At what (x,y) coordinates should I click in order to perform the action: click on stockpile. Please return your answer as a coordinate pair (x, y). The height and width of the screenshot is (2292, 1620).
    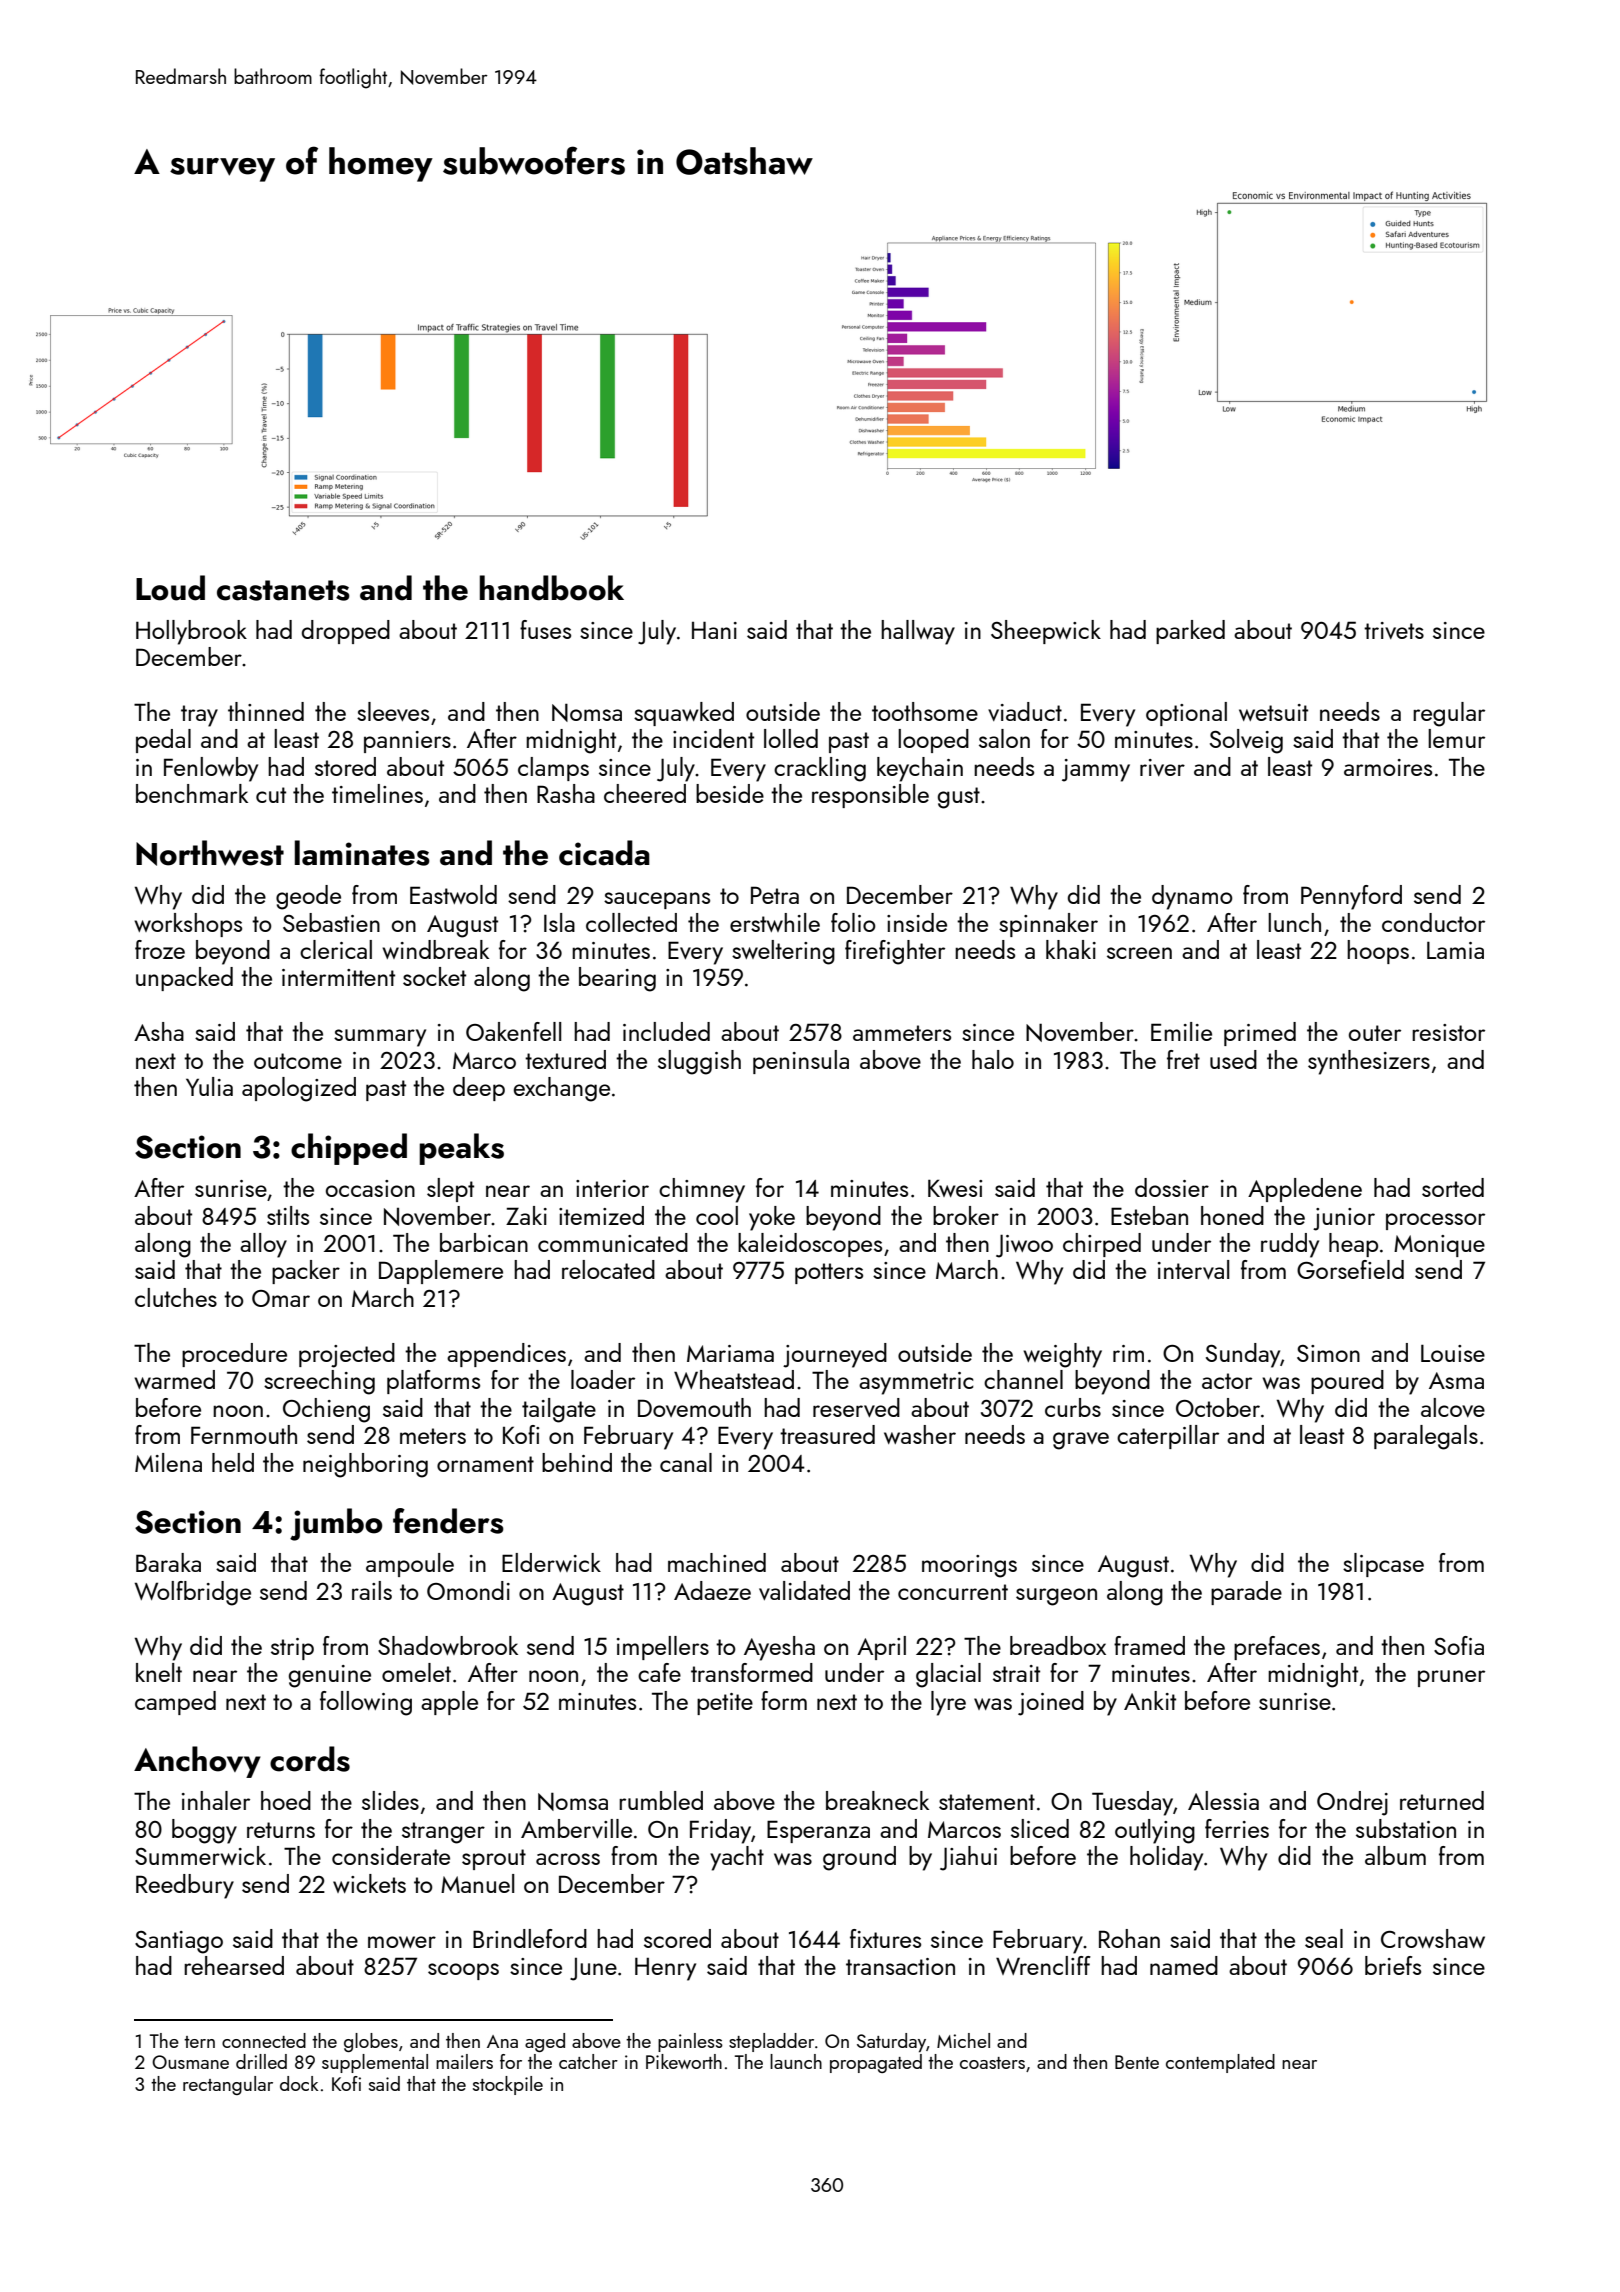
    Looking at the image, I should click on (508, 2085).
